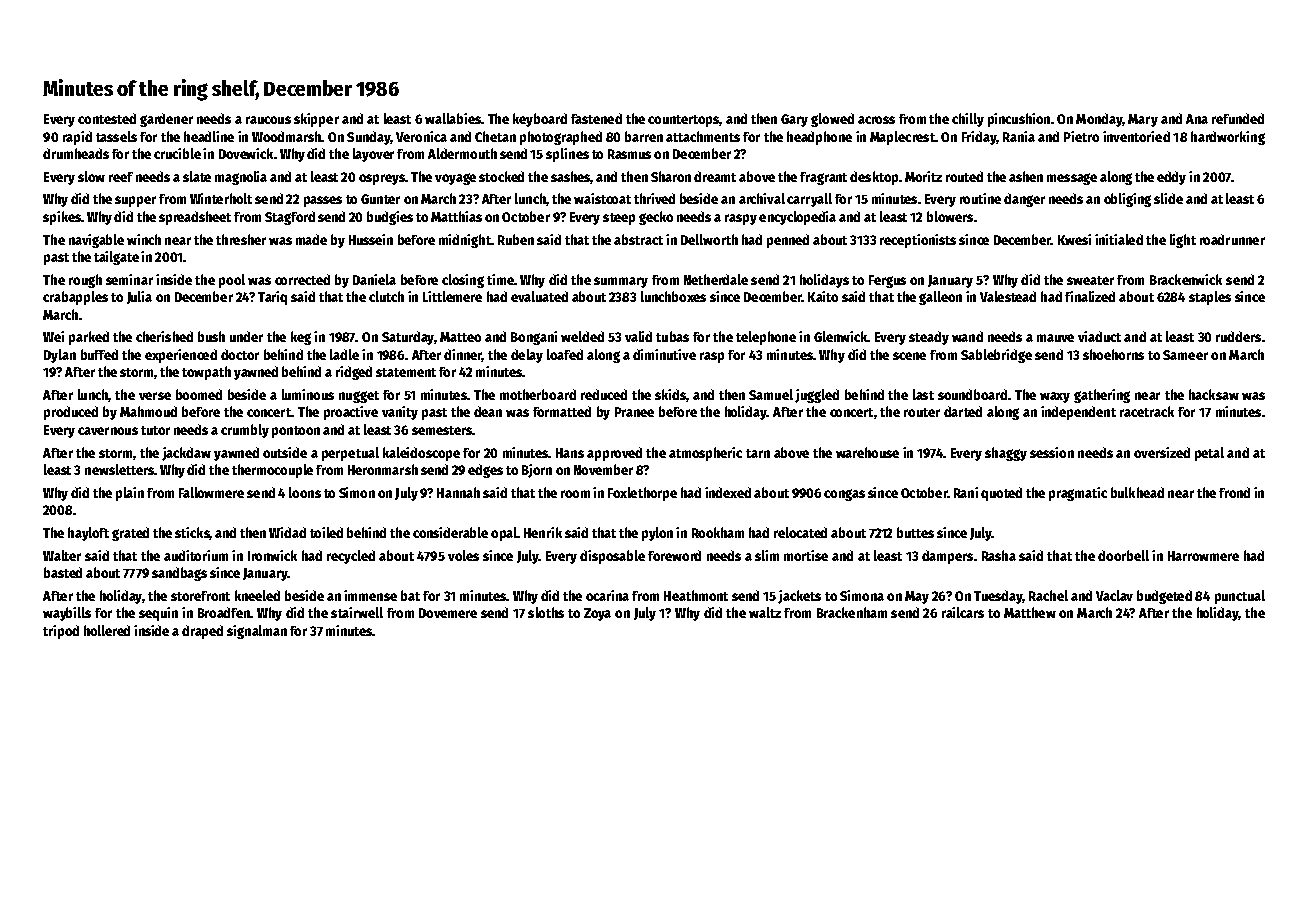 This page has height=924, width=1308. What do you see at coordinates (179, 574) in the page?
I see `sandbags` at bounding box center [179, 574].
